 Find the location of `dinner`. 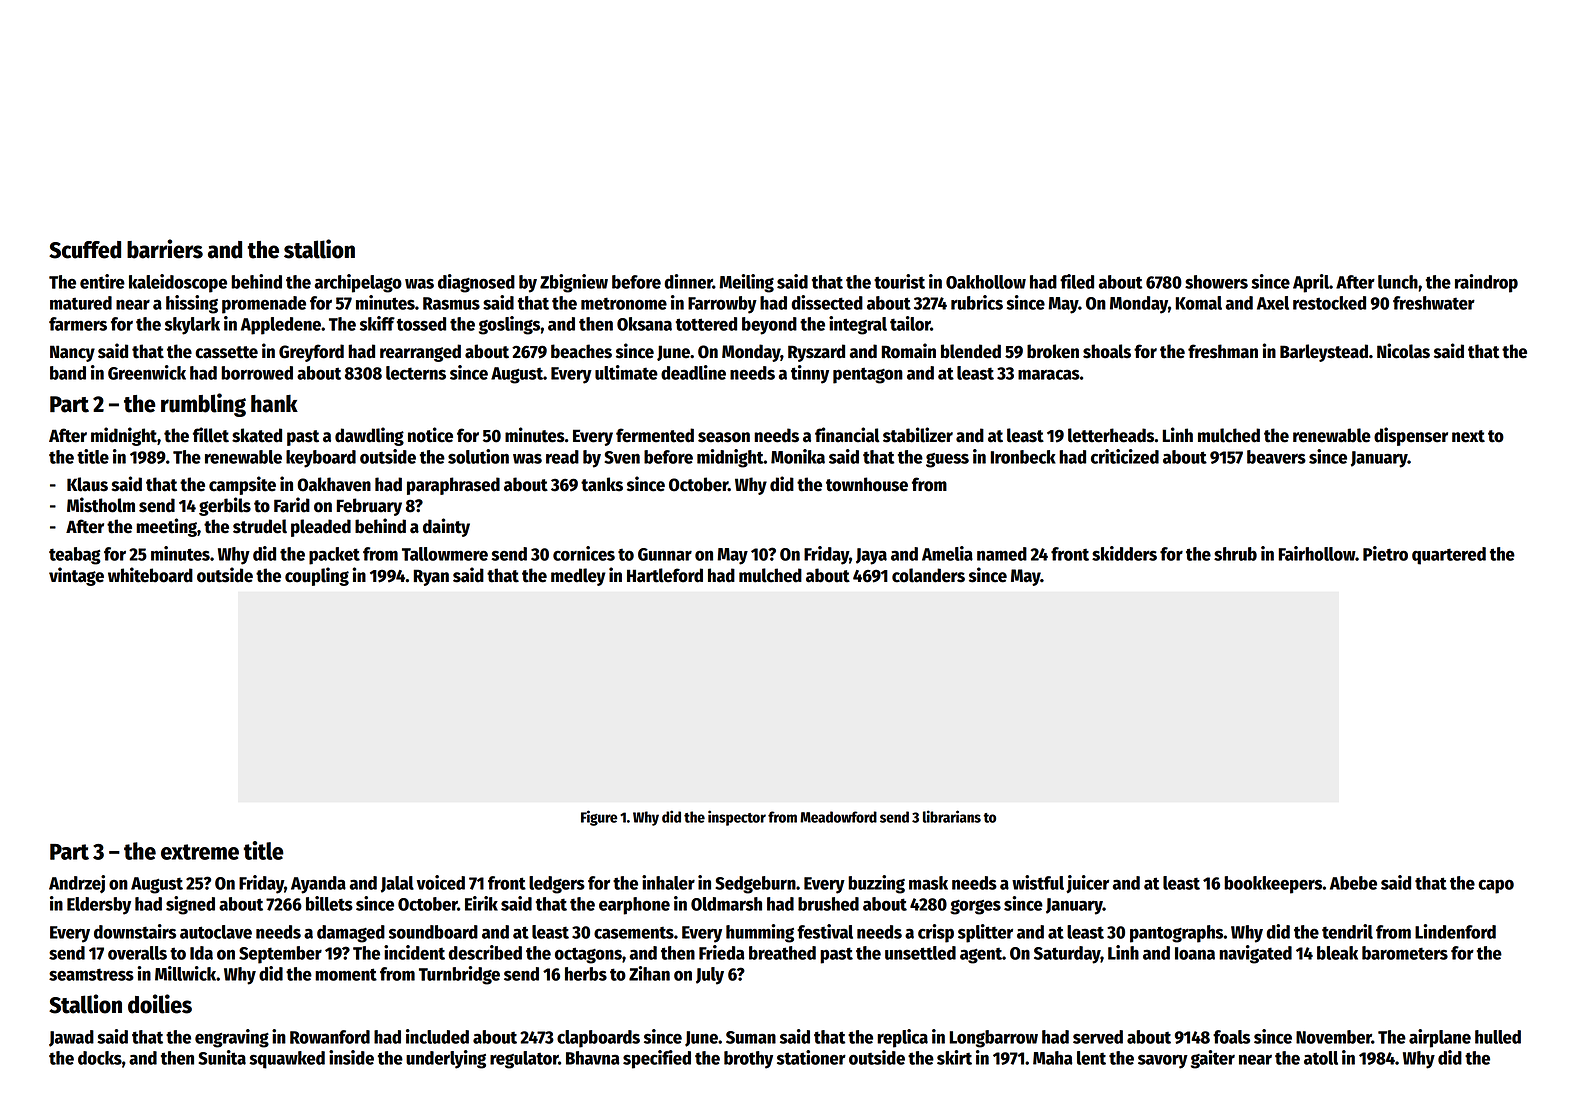

dinner is located at coordinates (688, 281).
